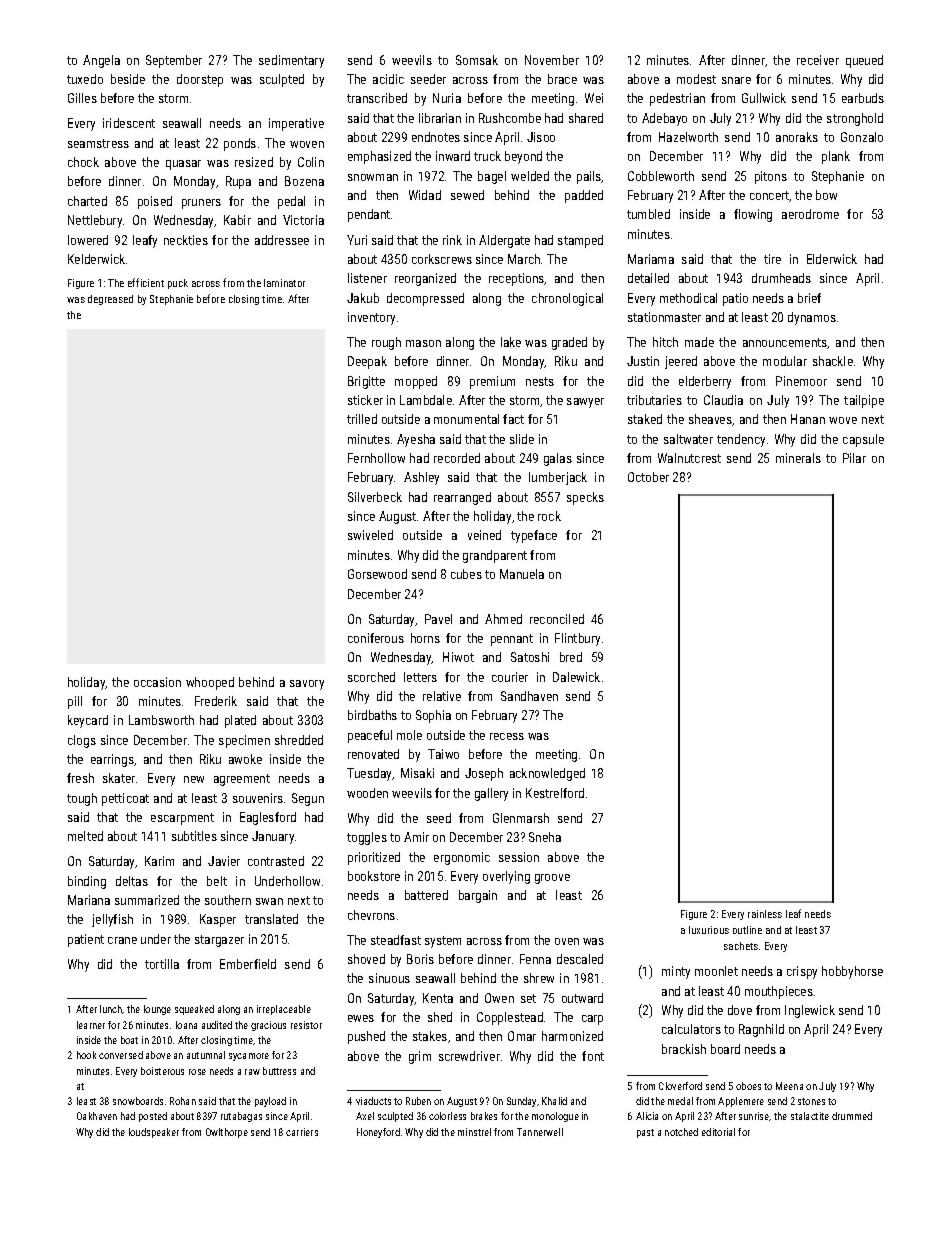 The height and width of the screenshot is (1233, 952). Describe the element at coordinates (201, 204) in the screenshot. I see `pruners` at that location.
